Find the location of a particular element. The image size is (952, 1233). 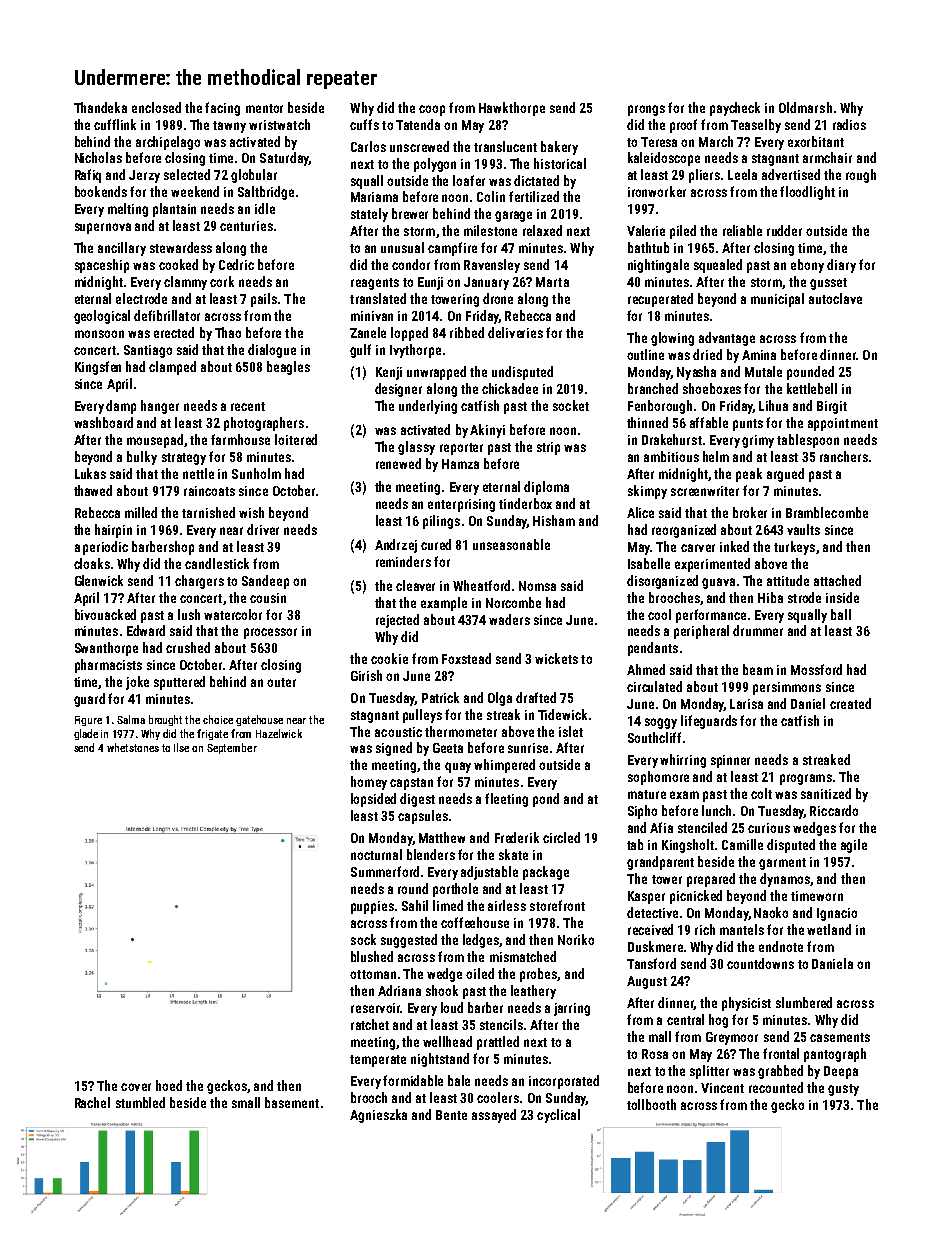

coop is located at coordinates (432, 110).
